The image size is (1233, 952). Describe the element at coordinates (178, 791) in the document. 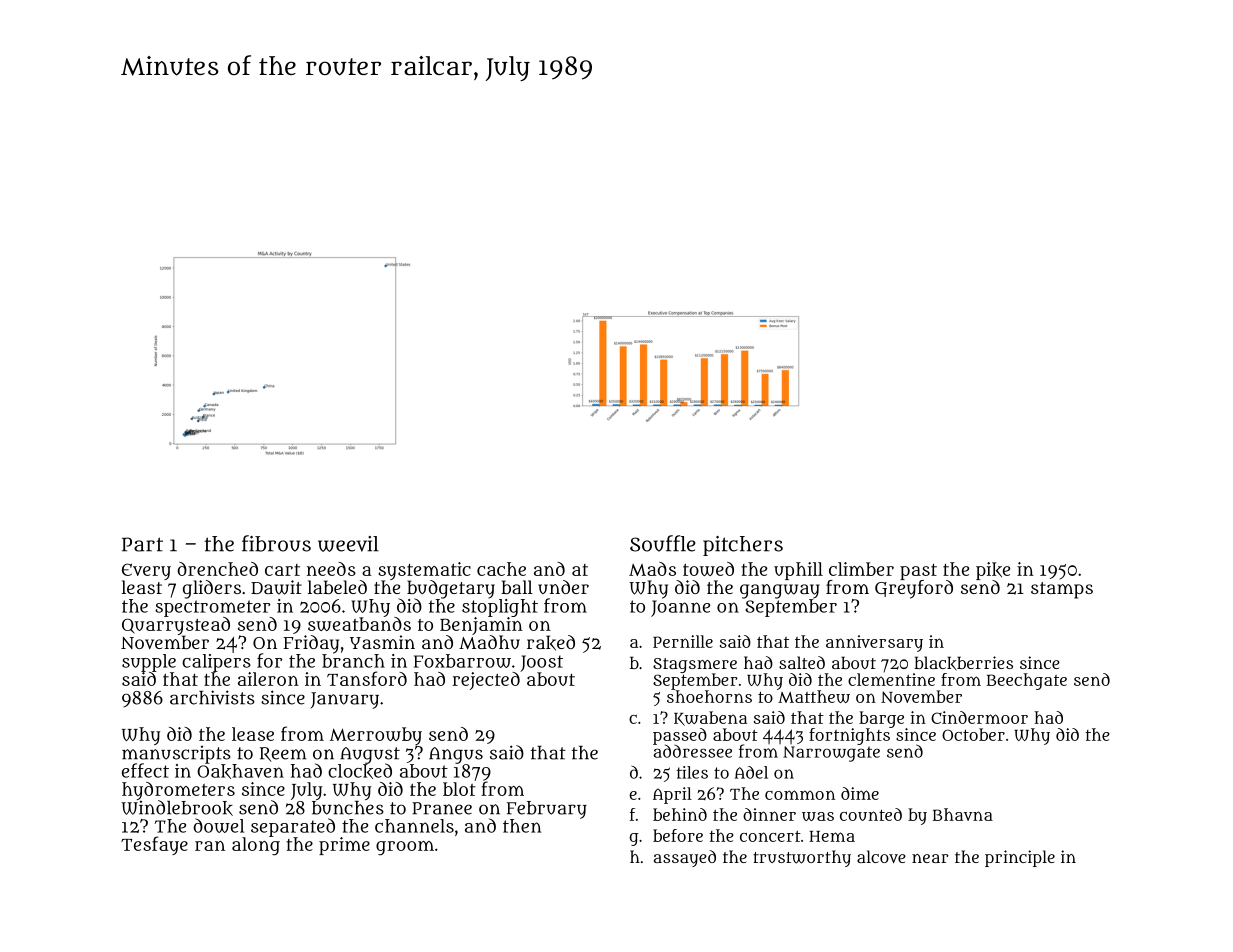

I see `hydrometers` at that location.
